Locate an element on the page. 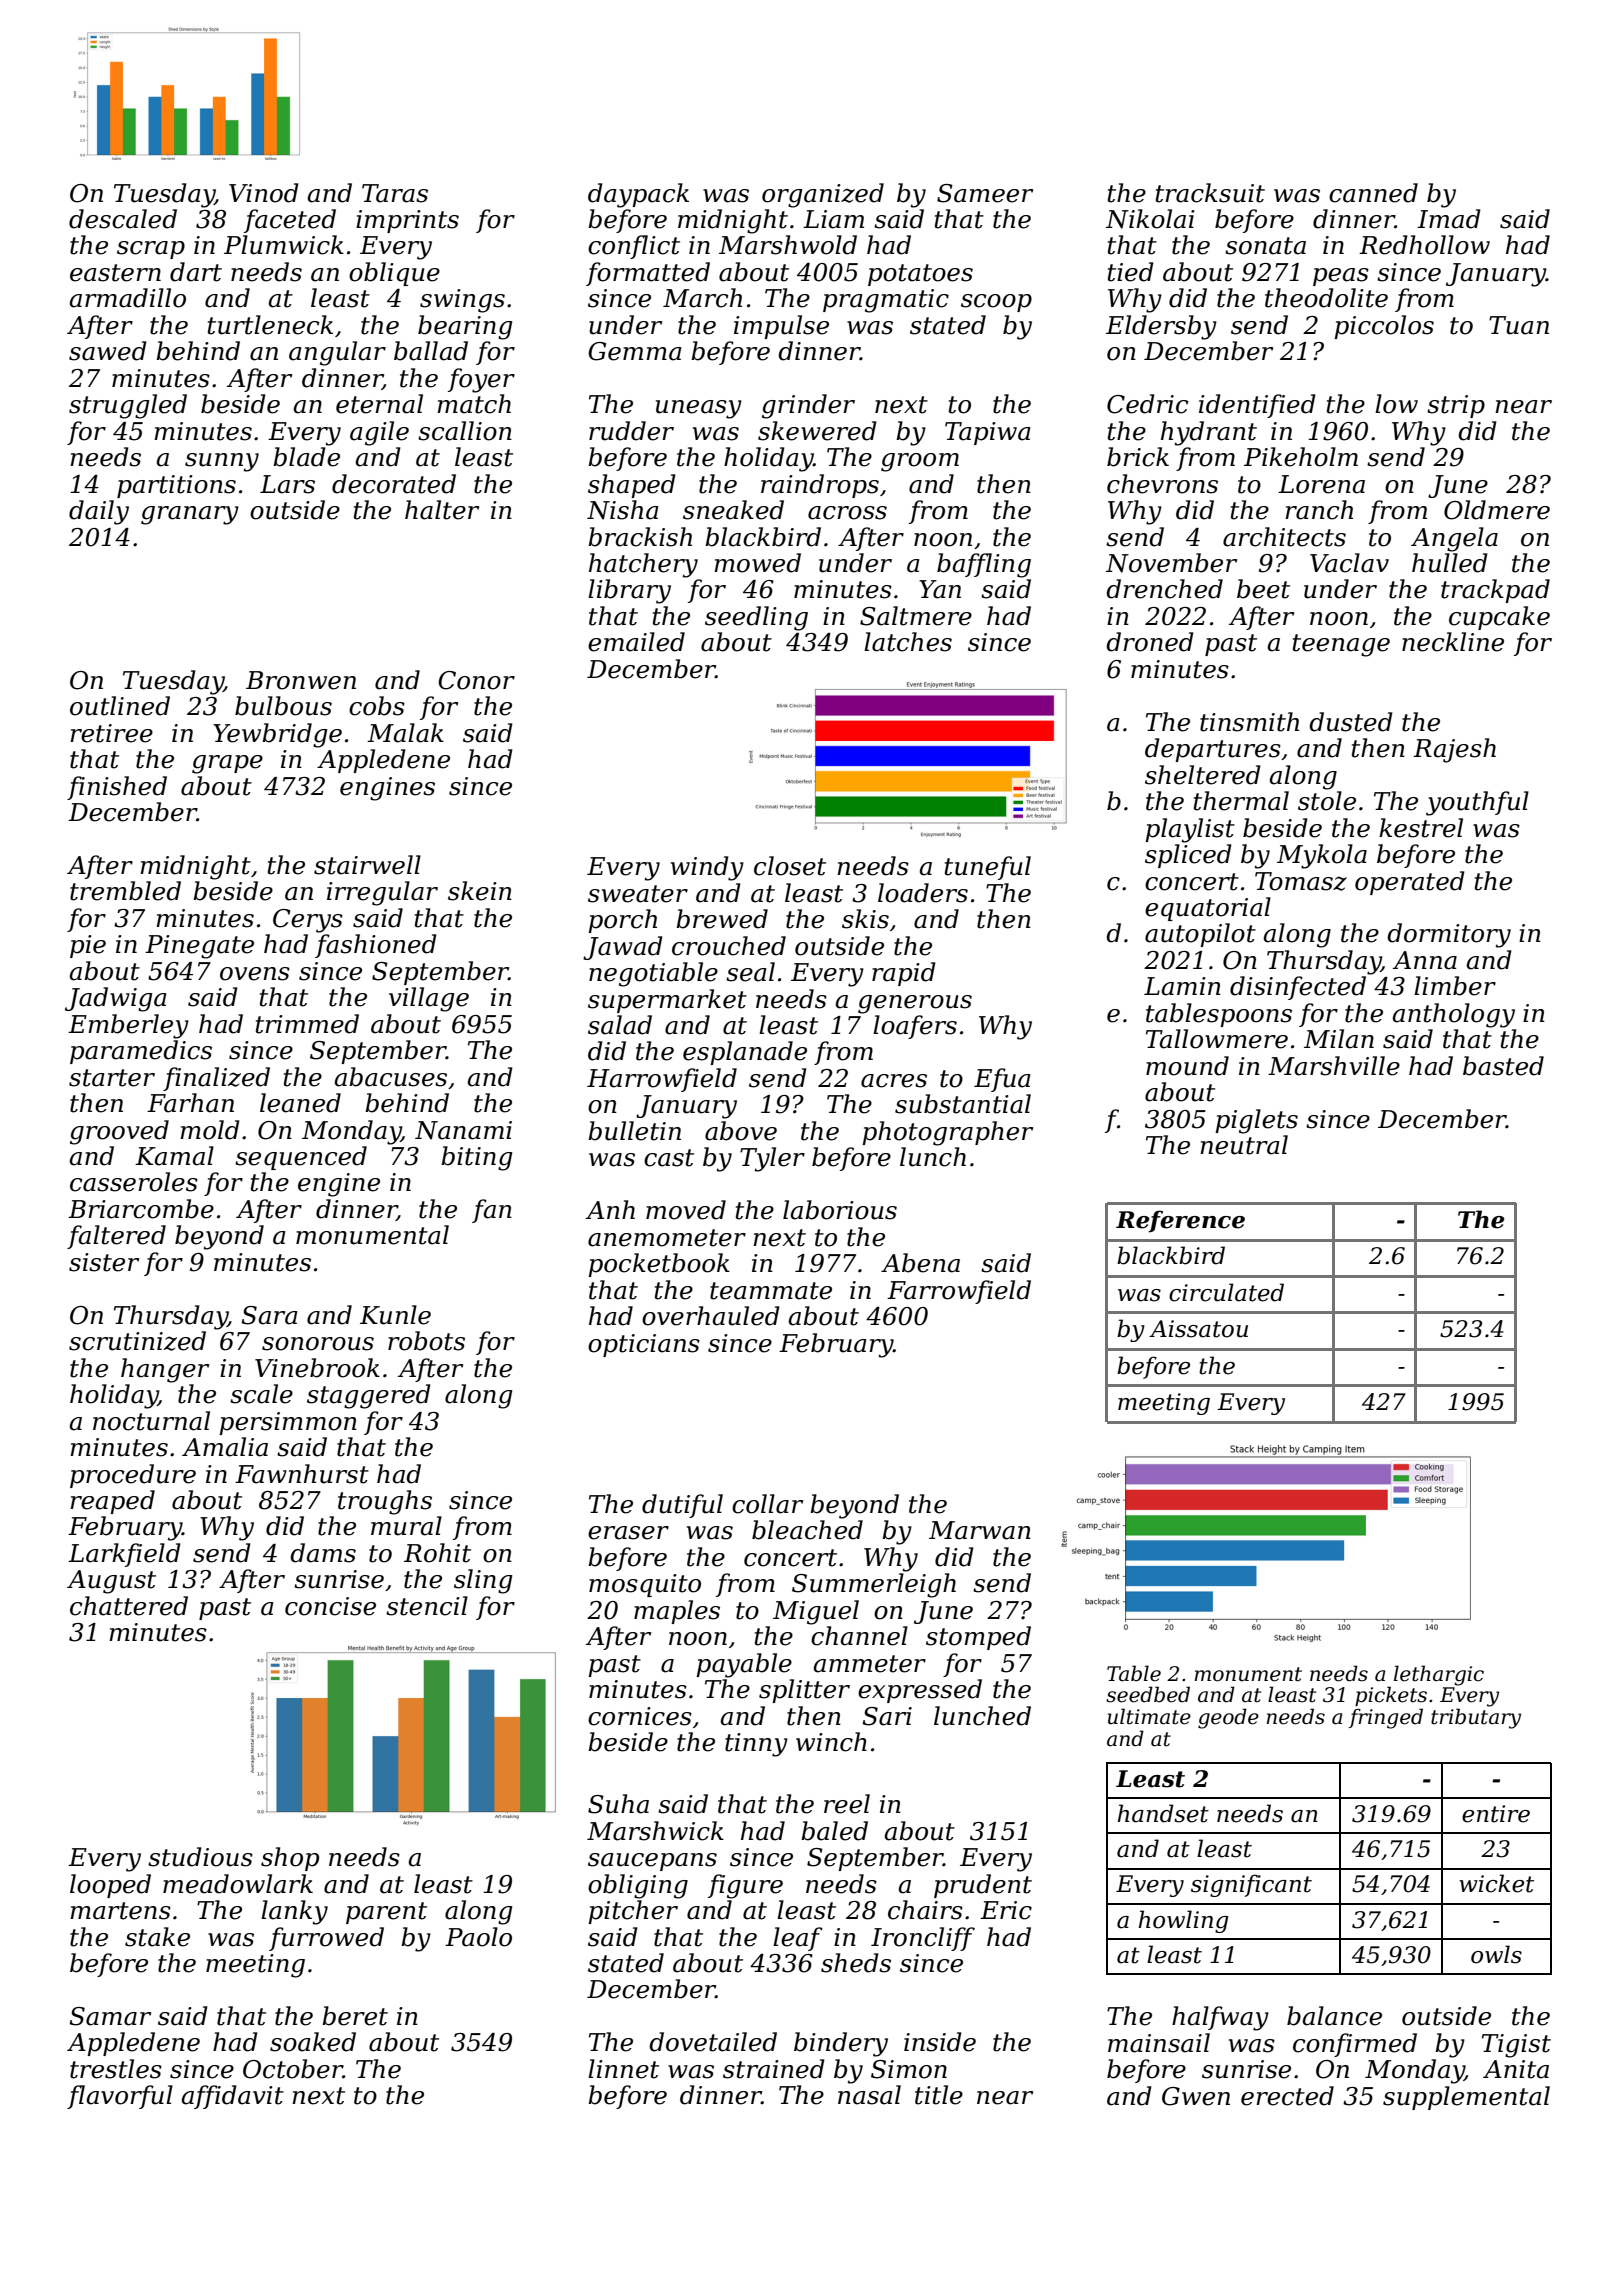  Gemma is located at coordinates (635, 351).
